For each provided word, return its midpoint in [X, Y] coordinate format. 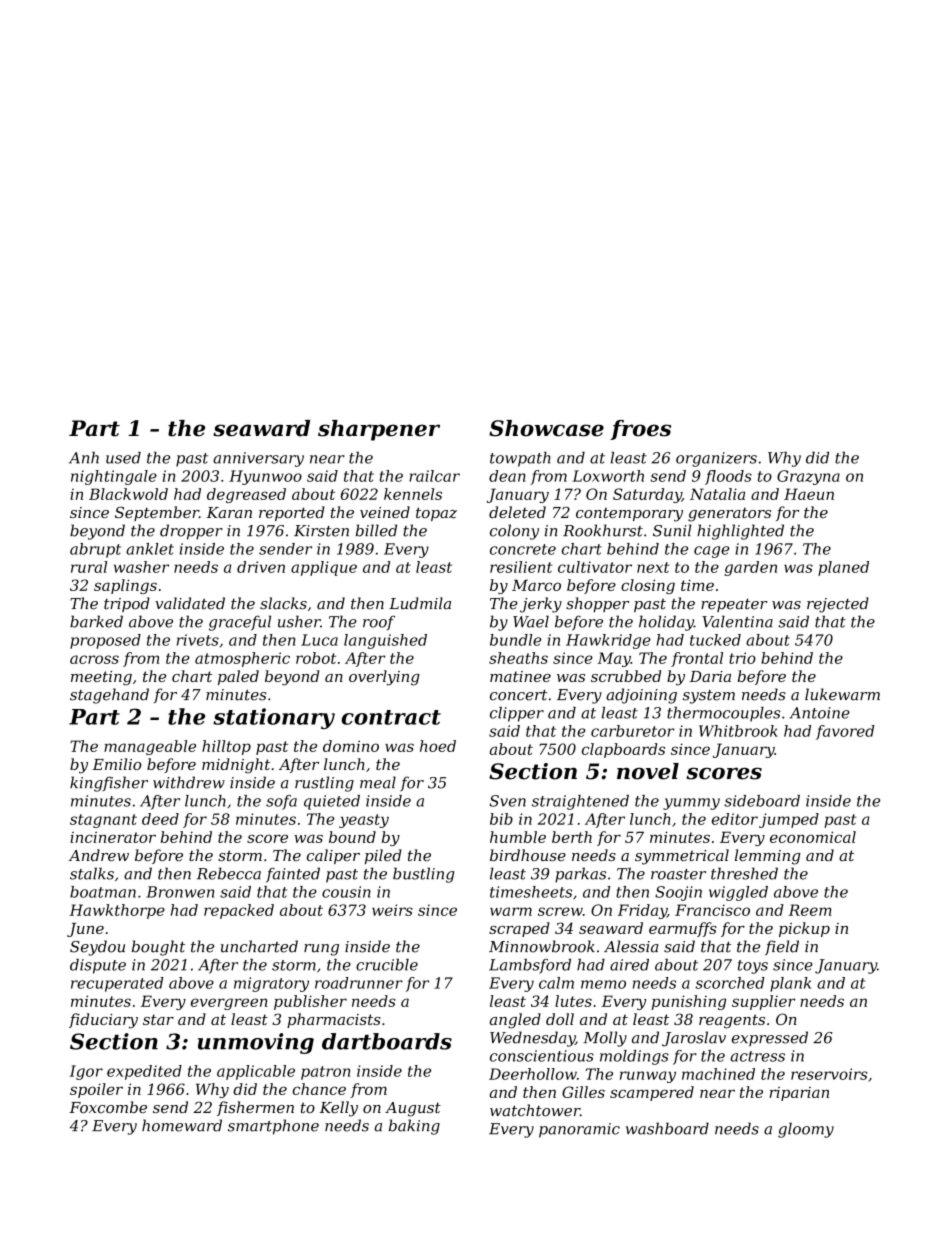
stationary [274, 718]
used [123, 458]
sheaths [518, 658]
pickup [804, 929]
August [413, 1109]
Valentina [737, 621]
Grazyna [808, 477]
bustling [423, 875]
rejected [838, 605]
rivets [198, 640]
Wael [531, 621]
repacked [239, 911]
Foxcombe [108, 1107]
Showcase [546, 428]
